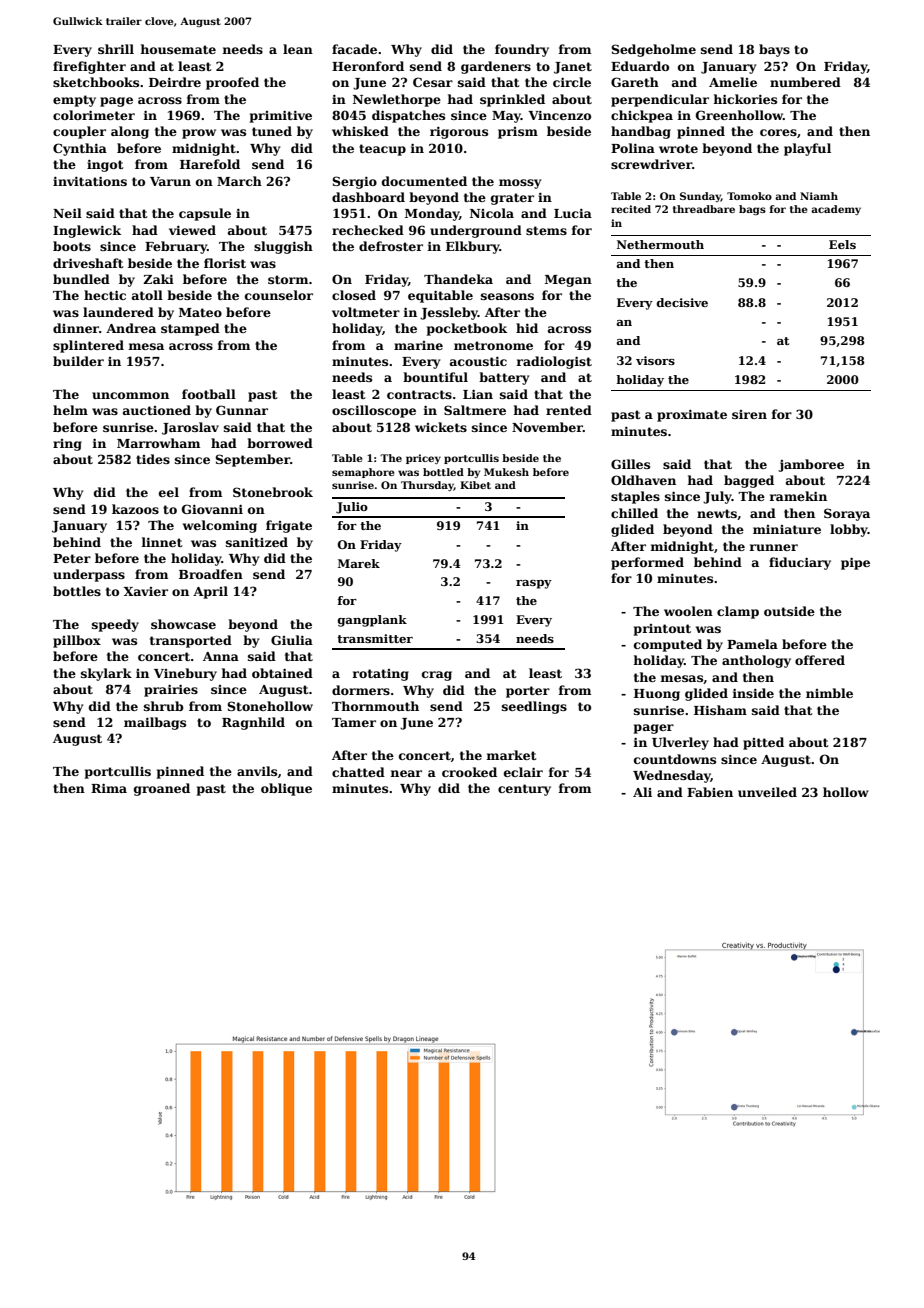 This page has height=1308, width=924. Describe the element at coordinates (653, 50) in the page. I see `Sedgeholme` at that location.
